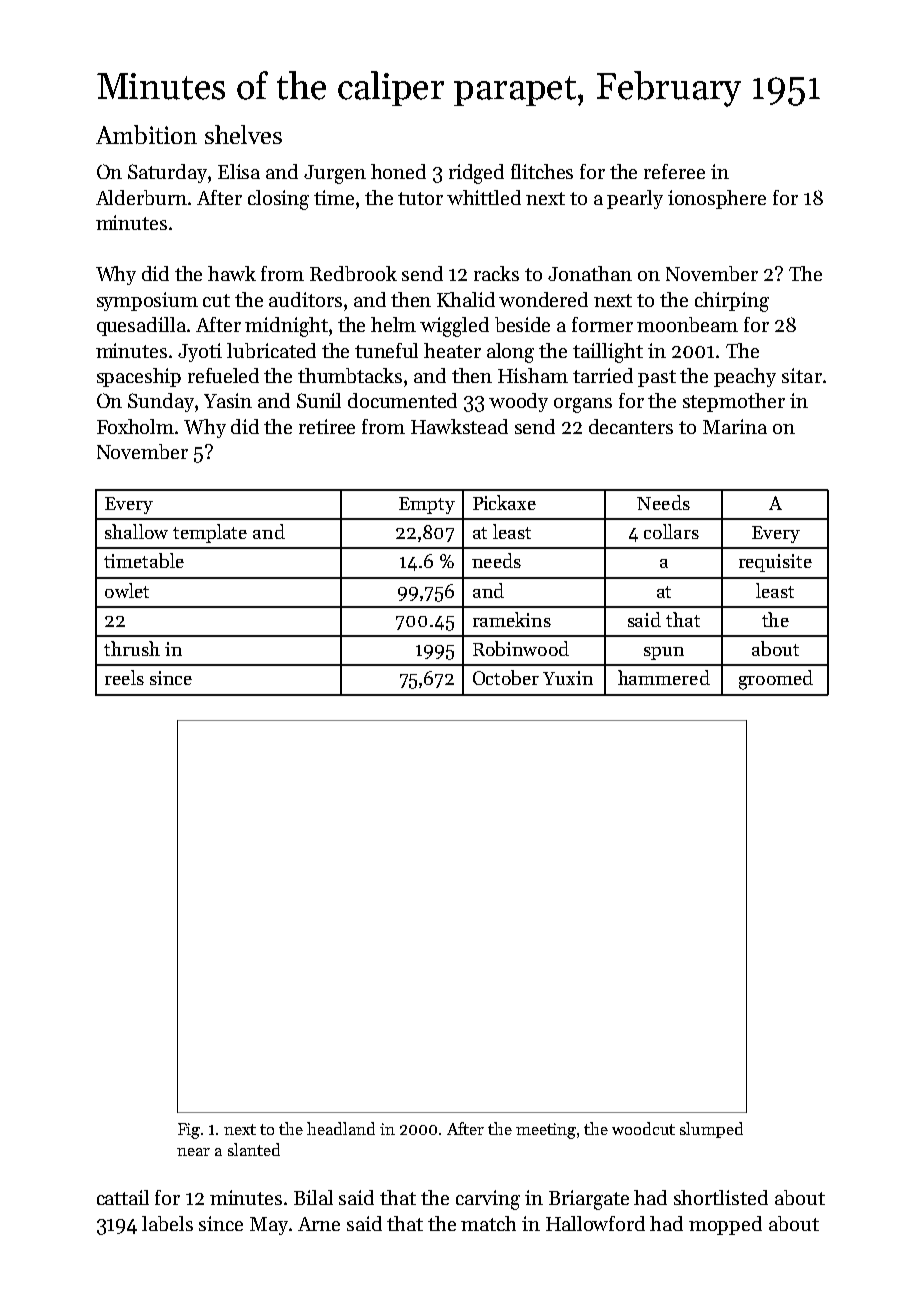 The image size is (924, 1308). What do you see at coordinates (504, 502) in the image?
I see `Pickaxe` at bounding box center [504, 502].
